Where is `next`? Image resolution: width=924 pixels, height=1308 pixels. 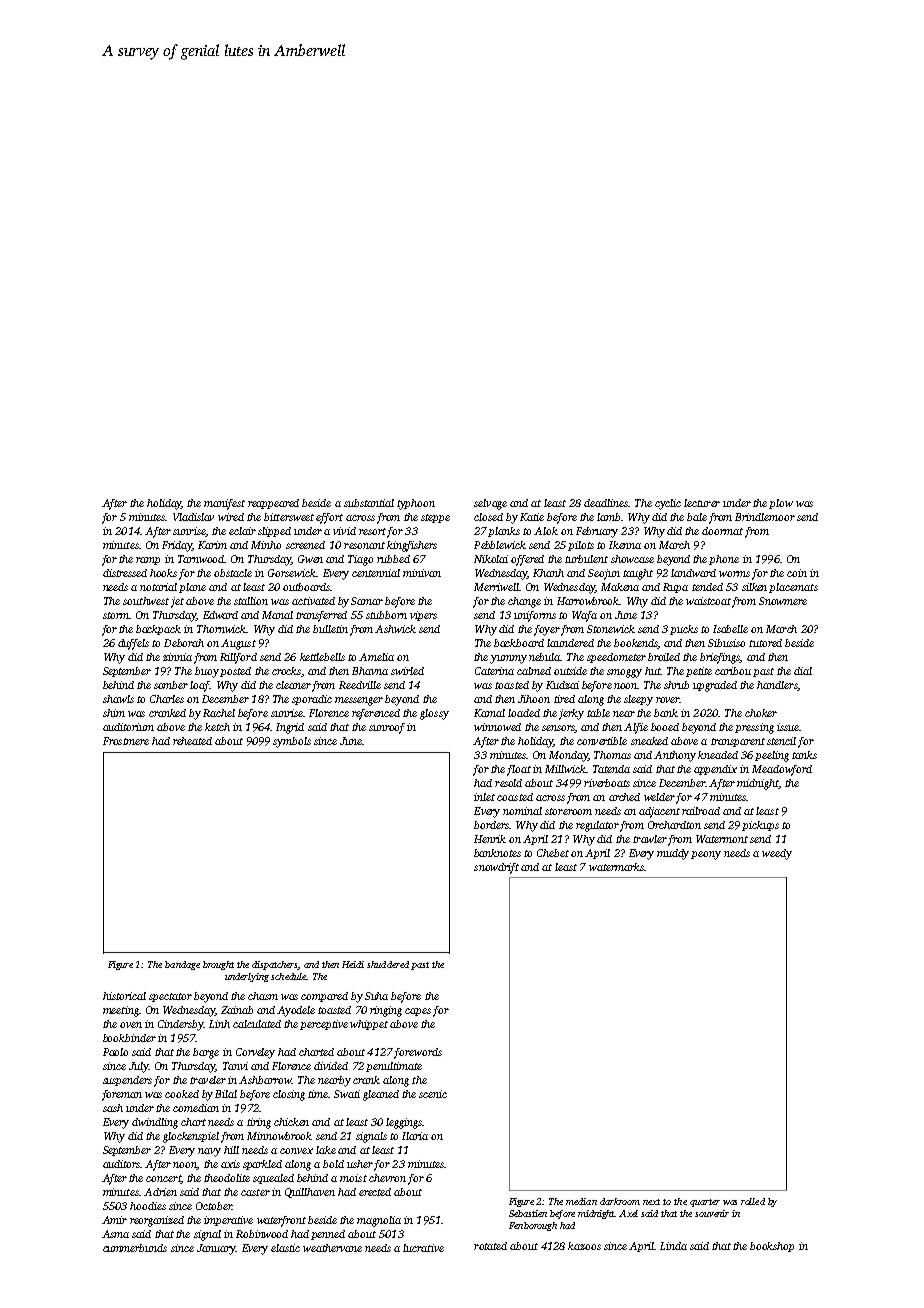
next is located at coordinates (651, 1202).
